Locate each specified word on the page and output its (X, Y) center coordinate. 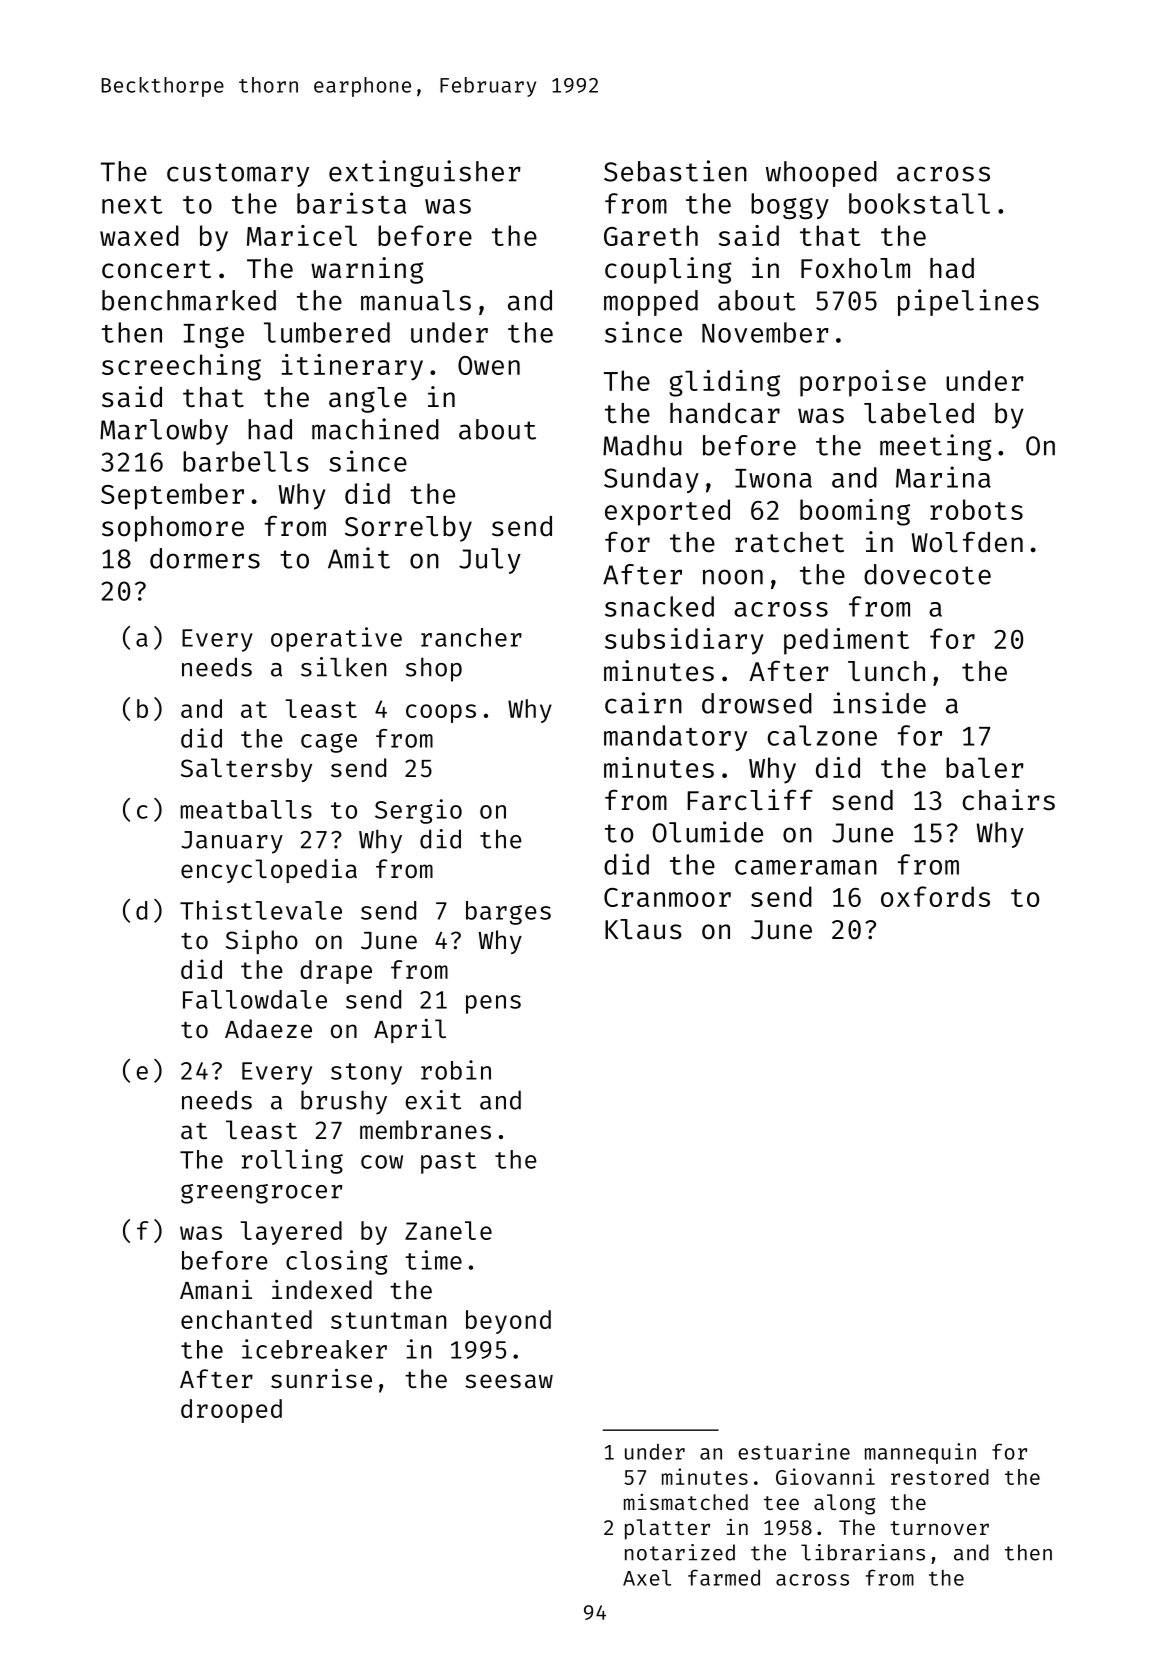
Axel (647, 1578)
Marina (943, 477)
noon (733, 577)
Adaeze (268, 1029)
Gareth (651, 235)
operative (336, 639)
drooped (231, 1411)
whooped (821, 174)
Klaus (643, 929)
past (448, 1163)
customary (238, 175)
